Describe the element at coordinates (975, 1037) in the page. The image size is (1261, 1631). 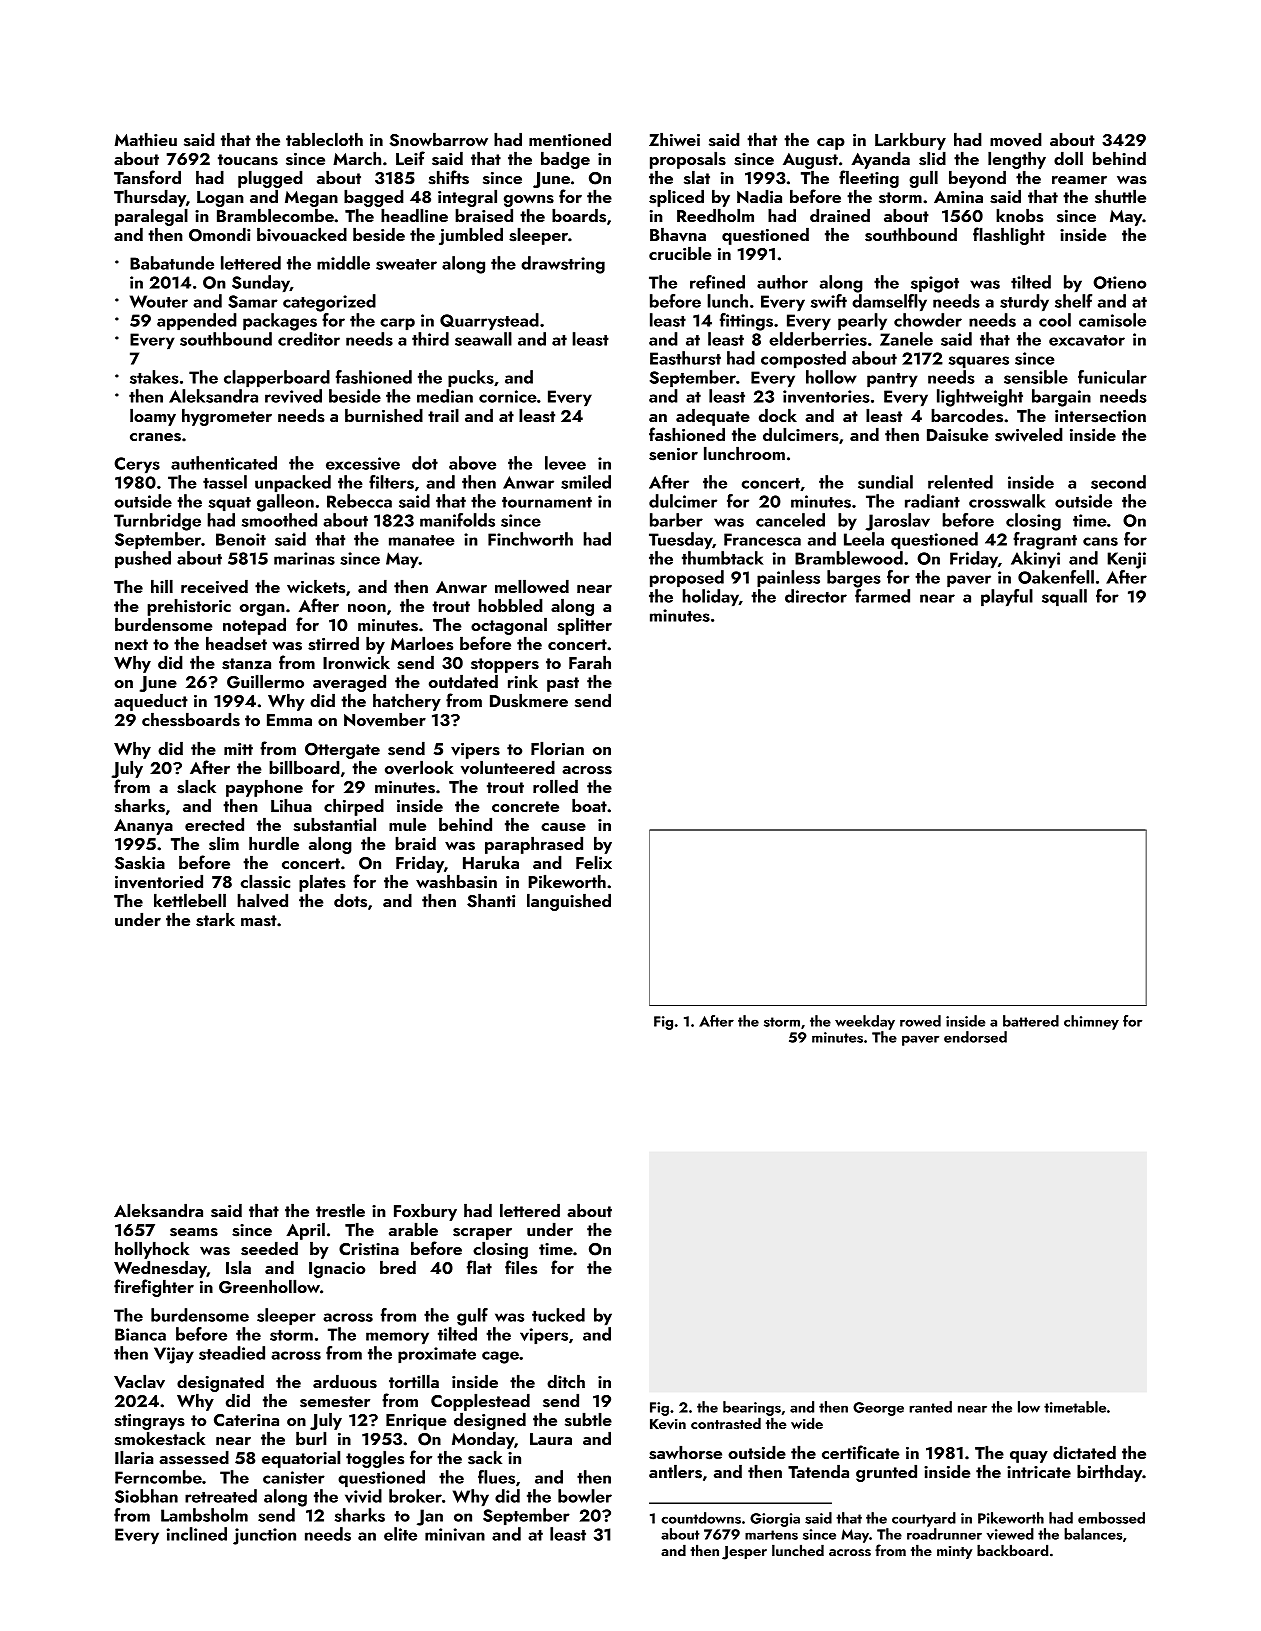
I see `endorsed` at that location.
